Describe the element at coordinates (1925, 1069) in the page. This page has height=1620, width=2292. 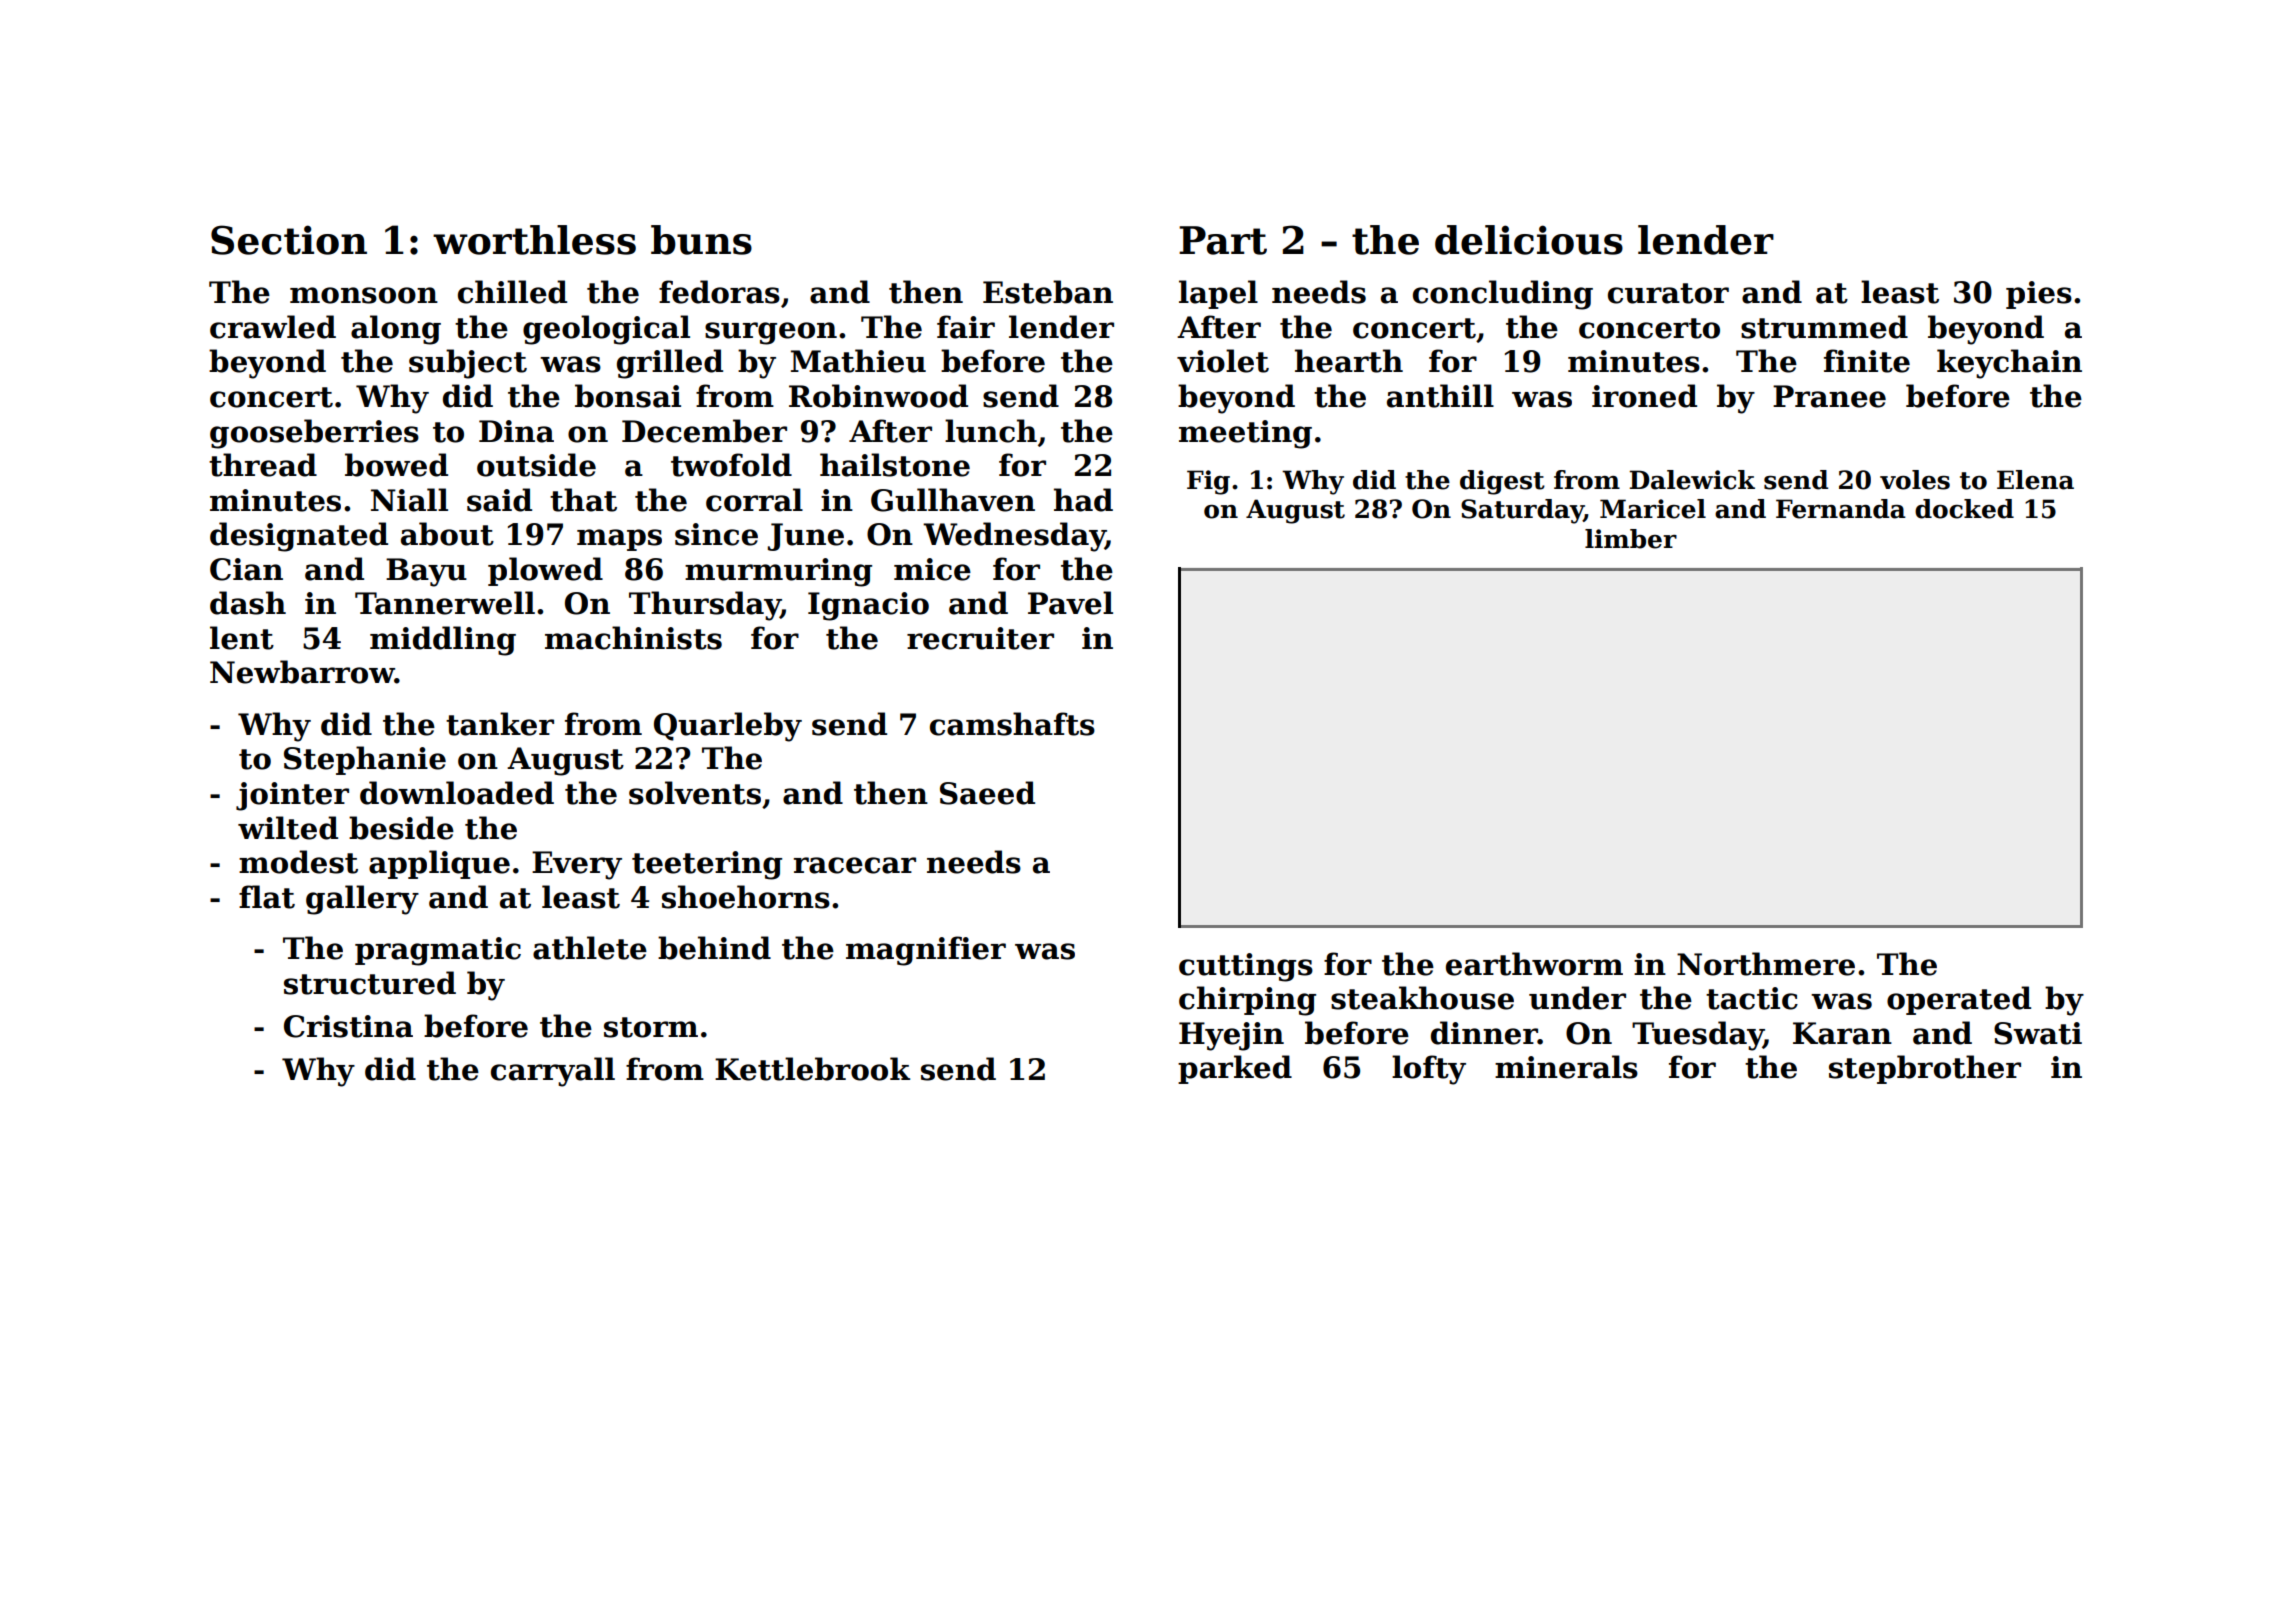
I see `stepbrother` at that location.
